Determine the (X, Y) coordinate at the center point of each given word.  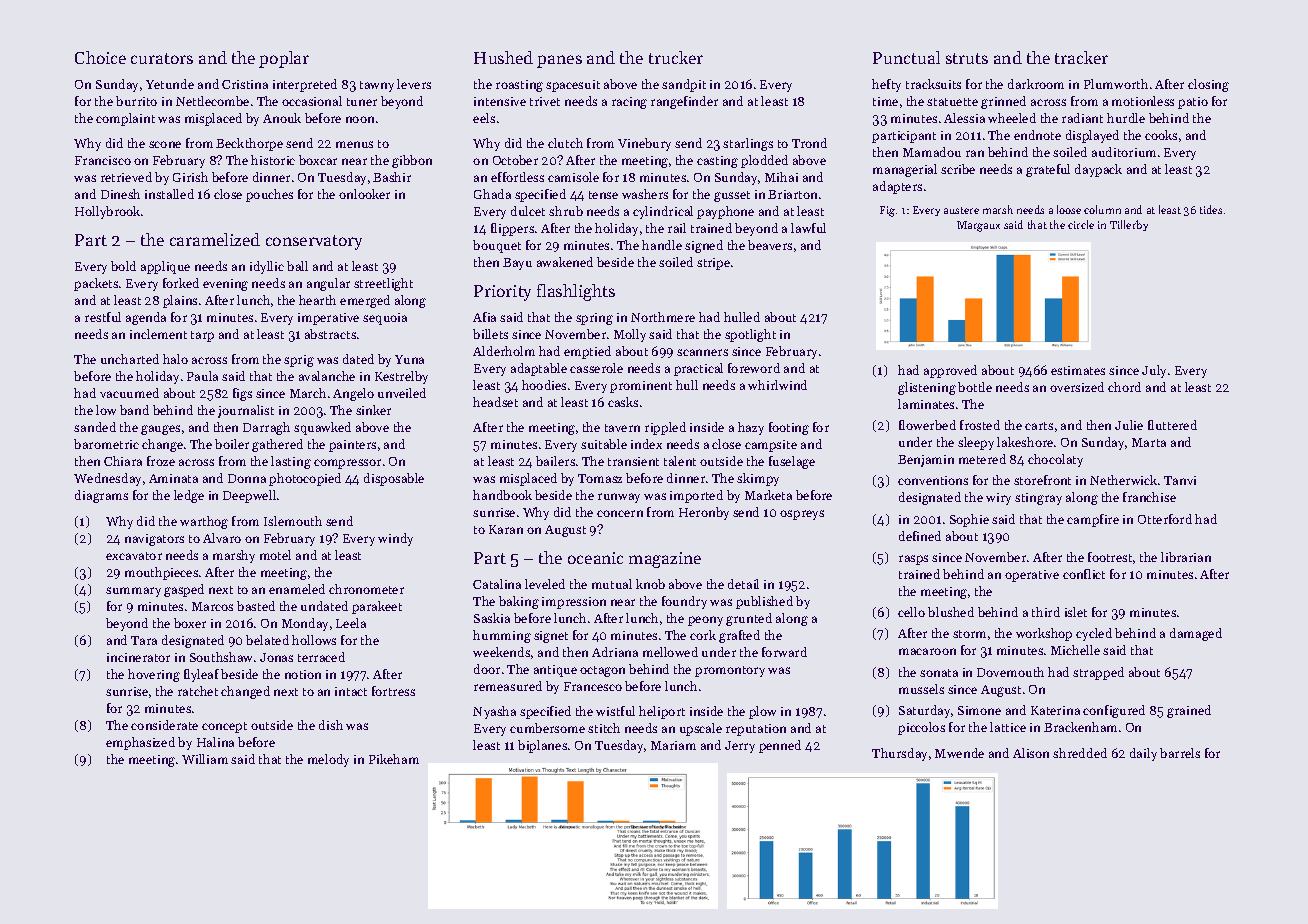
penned (780, 746)
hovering (154, 675)
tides (1211, 209)
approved (950, 371)
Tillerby (1129, 225)
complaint (125, 119)
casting (717, 162)
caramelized (215, 239)
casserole (596, 368)
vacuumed (129, 393)
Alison (1031, 753)
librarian (1186, 557)
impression (574, 603)
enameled (297, 589)
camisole (573, 177)
